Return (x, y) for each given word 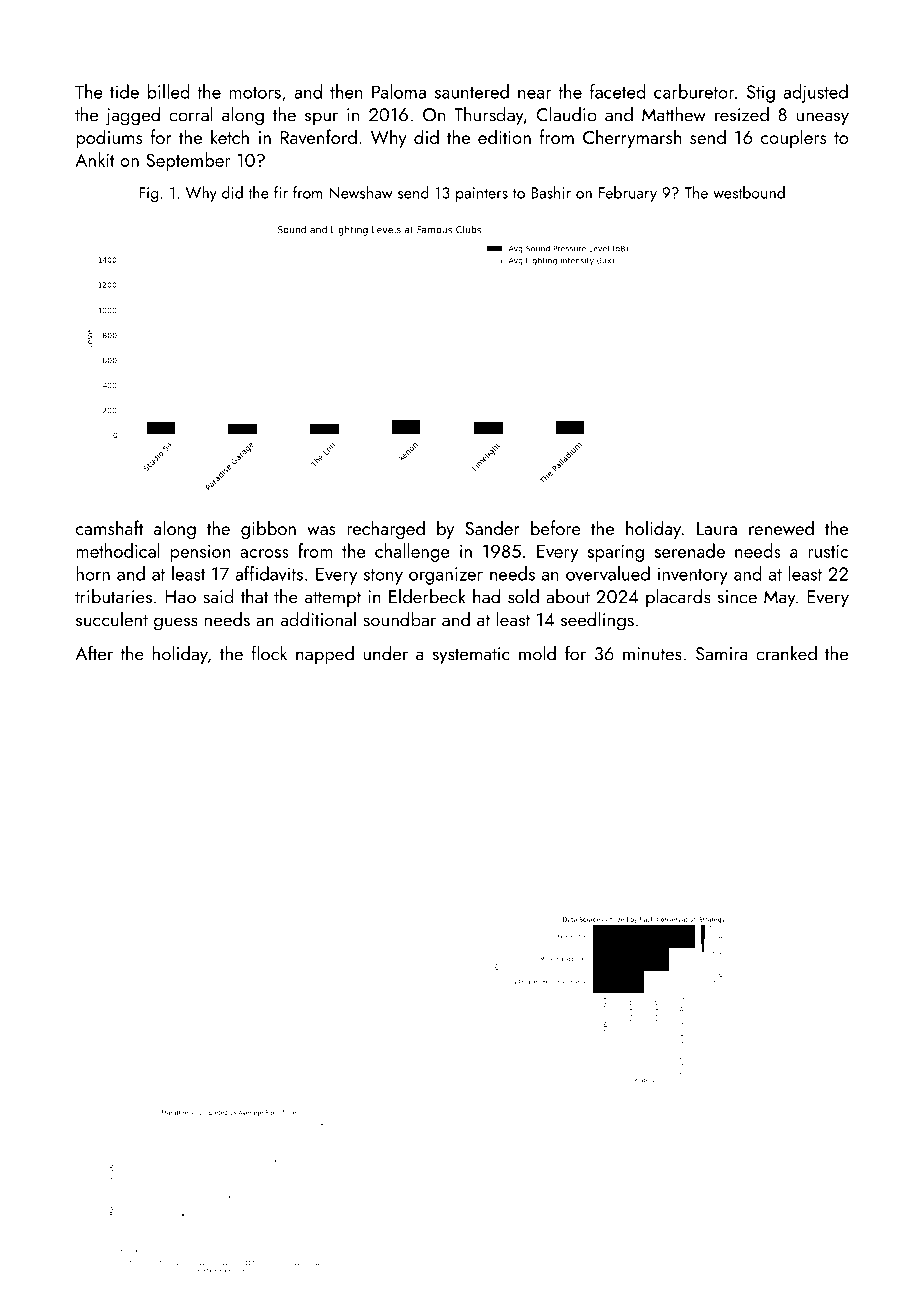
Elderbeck (427, 596)
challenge (412, 552)
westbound (749, 192)
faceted (618, 91)
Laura (717, 528)
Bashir (551, 192)
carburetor (694, 91)
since (737, 597)
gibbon (268, 529)
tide (124, 91)
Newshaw (361, 192)
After (94, 653)
